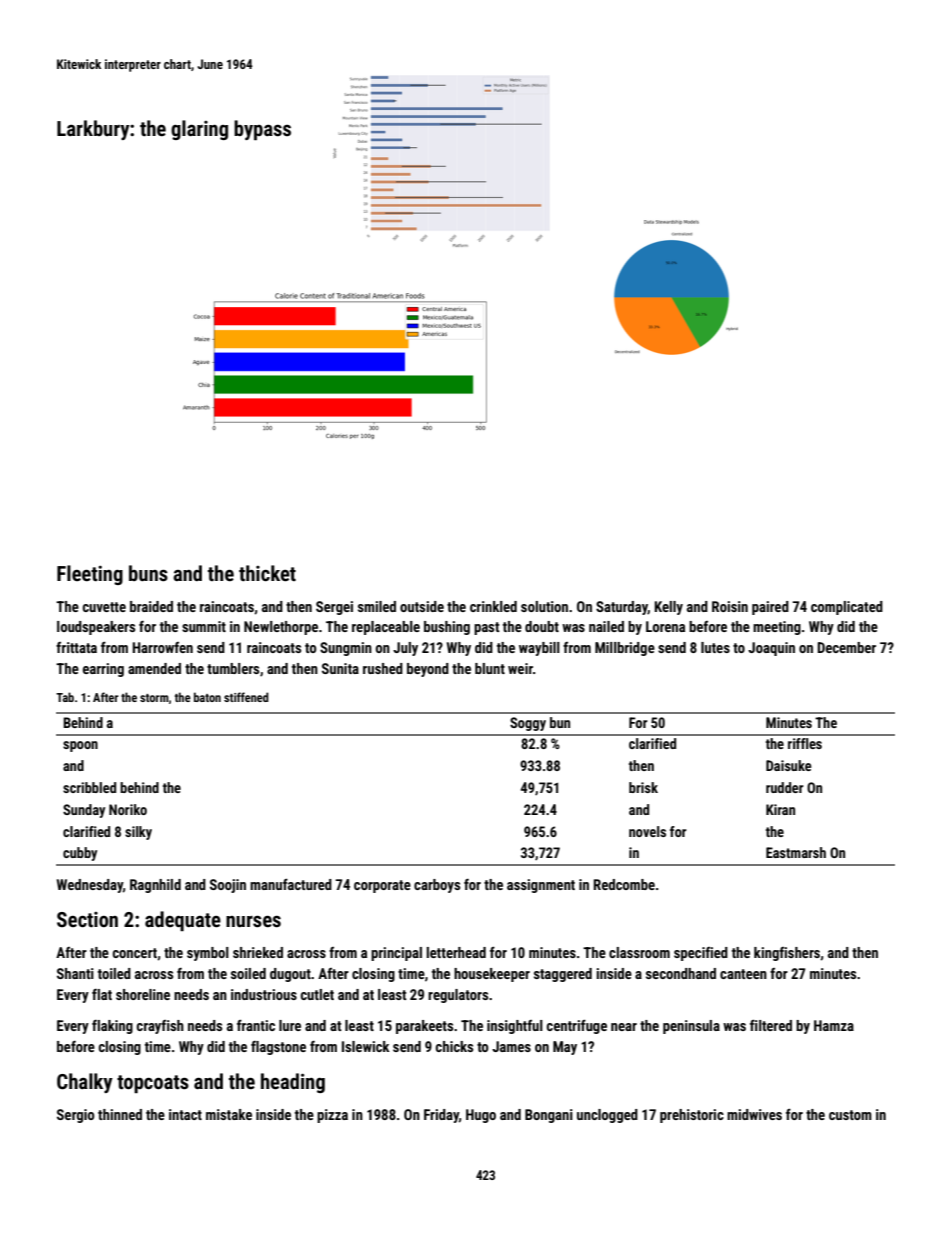  I want to click on Fleeting, so click(90, 575).
